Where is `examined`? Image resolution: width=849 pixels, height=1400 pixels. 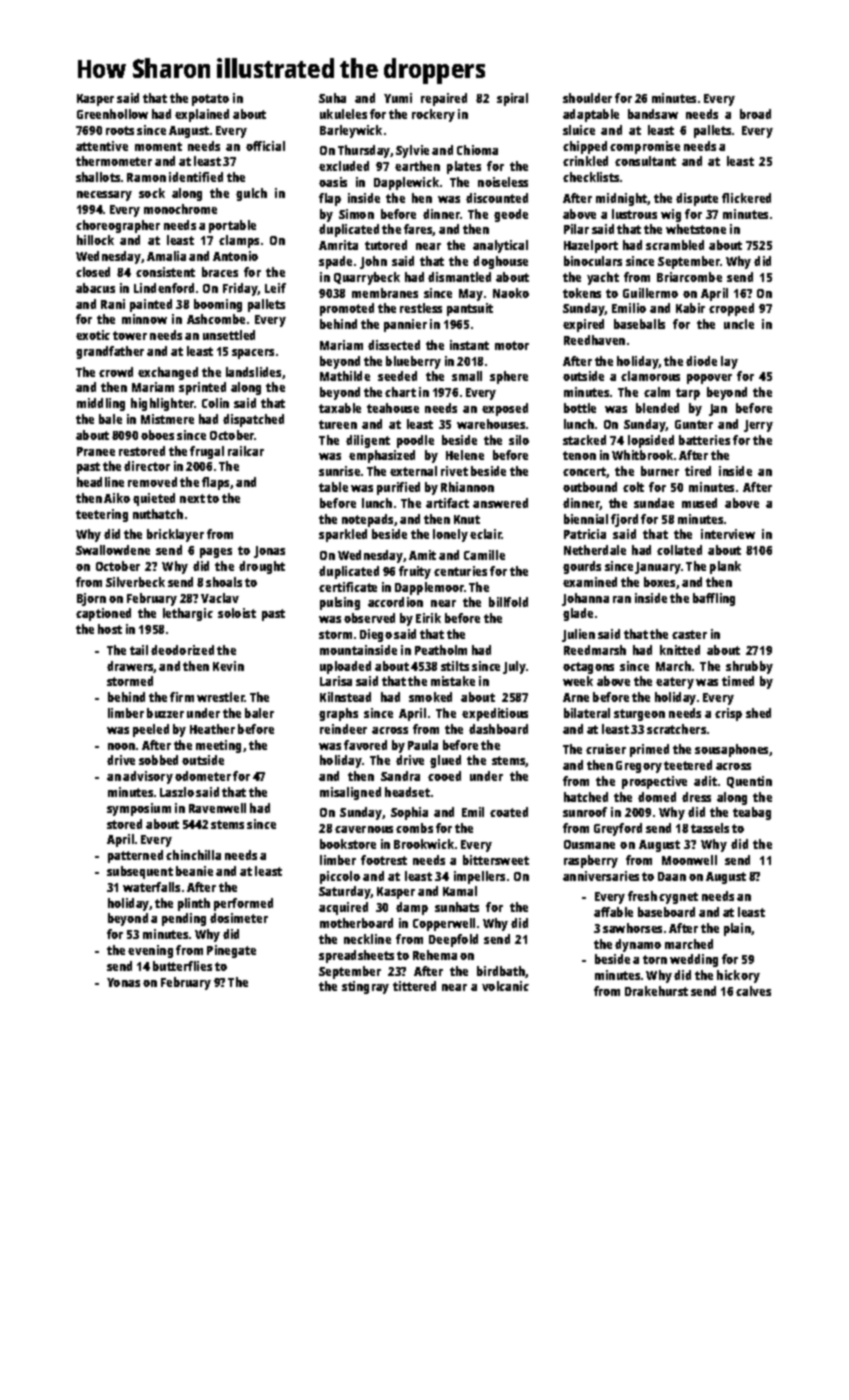 examined is located at coordinates (590, 582).
